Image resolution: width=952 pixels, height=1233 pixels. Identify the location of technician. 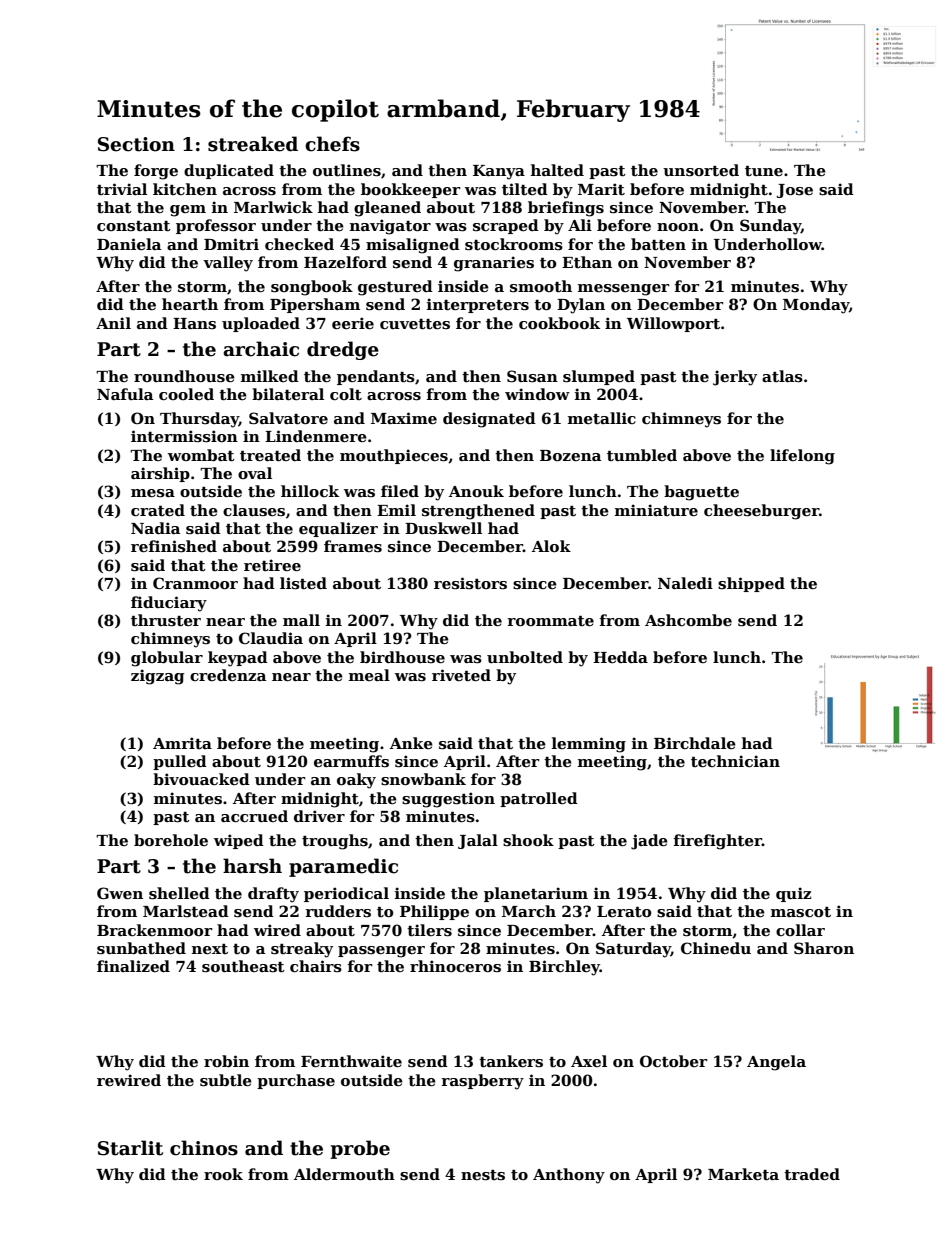
(735, 761).
